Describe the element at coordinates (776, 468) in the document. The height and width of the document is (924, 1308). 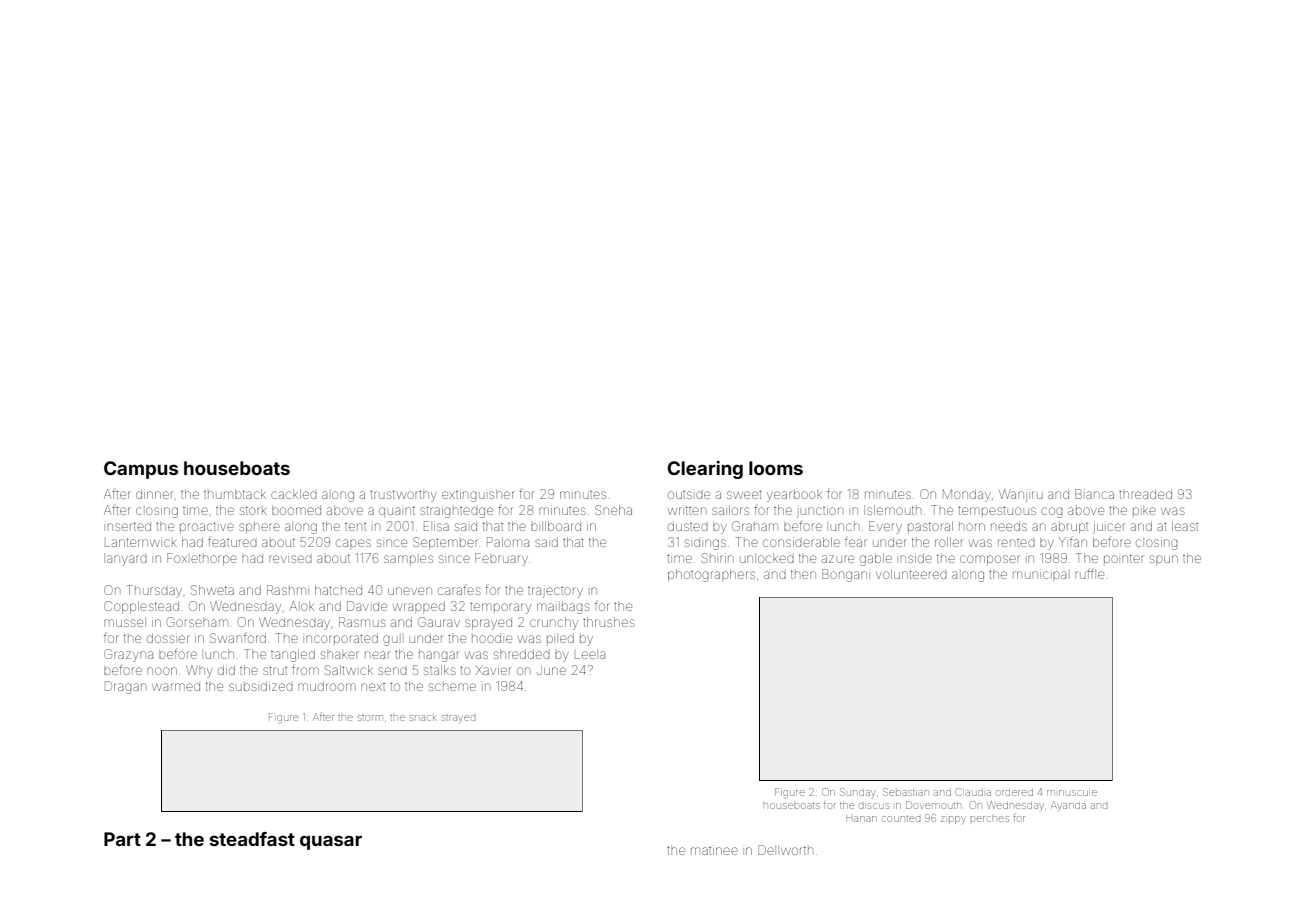
I see `looms` at that location.
